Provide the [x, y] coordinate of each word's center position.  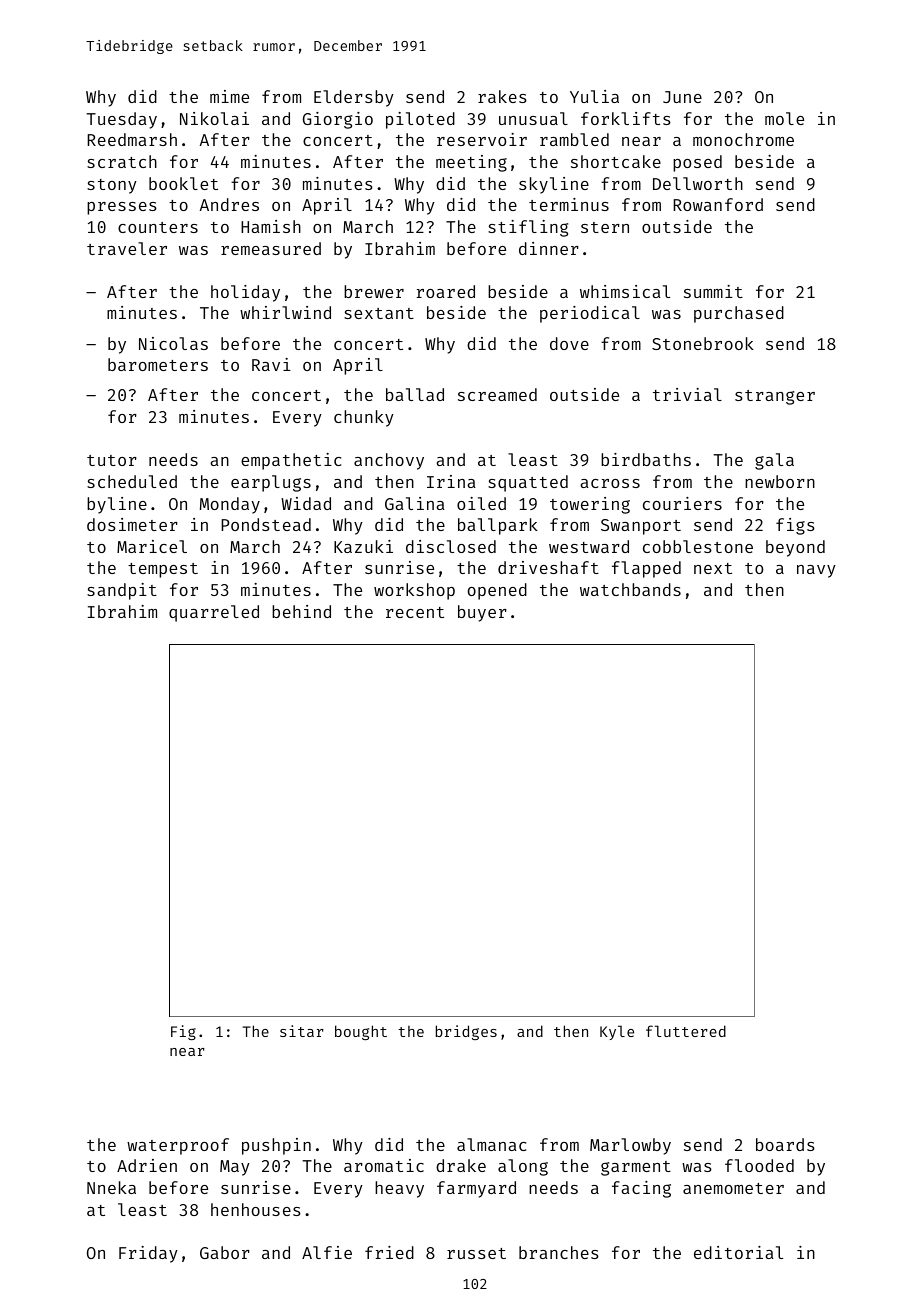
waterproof [178, 1146]
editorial [738, 1252]
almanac [491, 1144]
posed [697, 163]
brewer [374, 291]
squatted [528, 483]
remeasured [271, 248]
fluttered [686, 1031]
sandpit [122, 591]
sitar [302, 1031]
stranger [775, 397]
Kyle [617, 1032]
